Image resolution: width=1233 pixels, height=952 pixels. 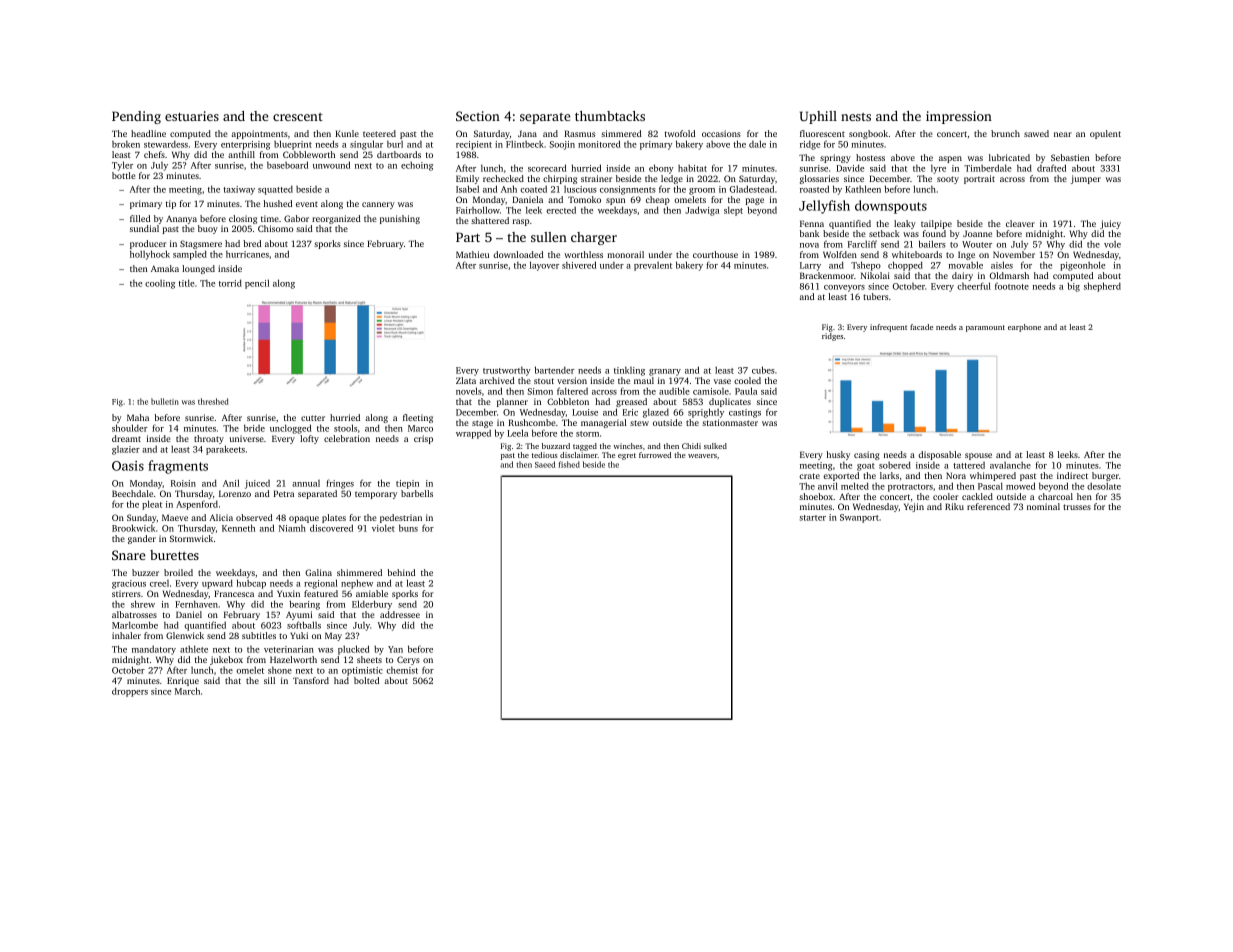 I want to click on droppers, so click(x=130, y=692).
